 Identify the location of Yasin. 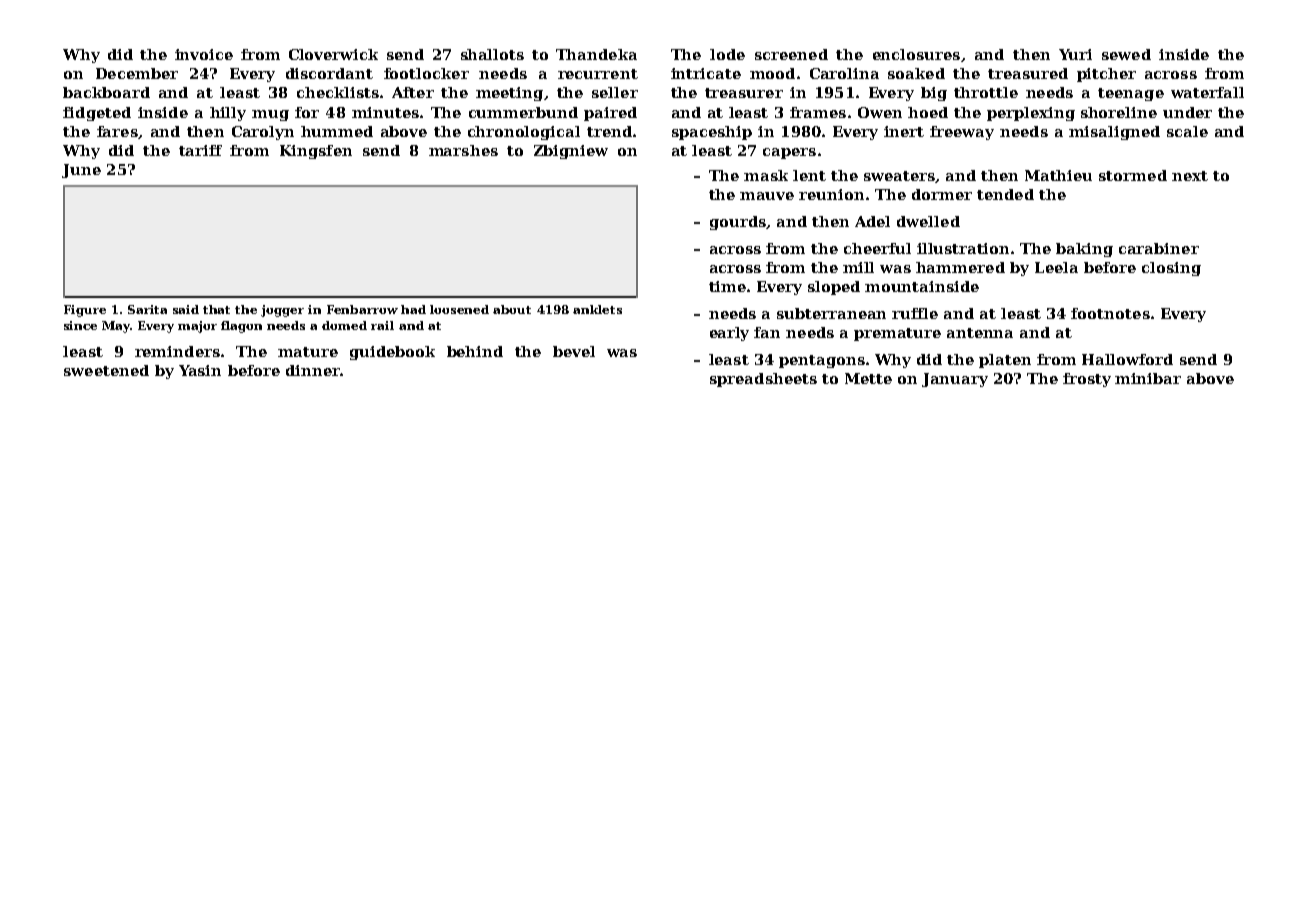
(200, 370).
